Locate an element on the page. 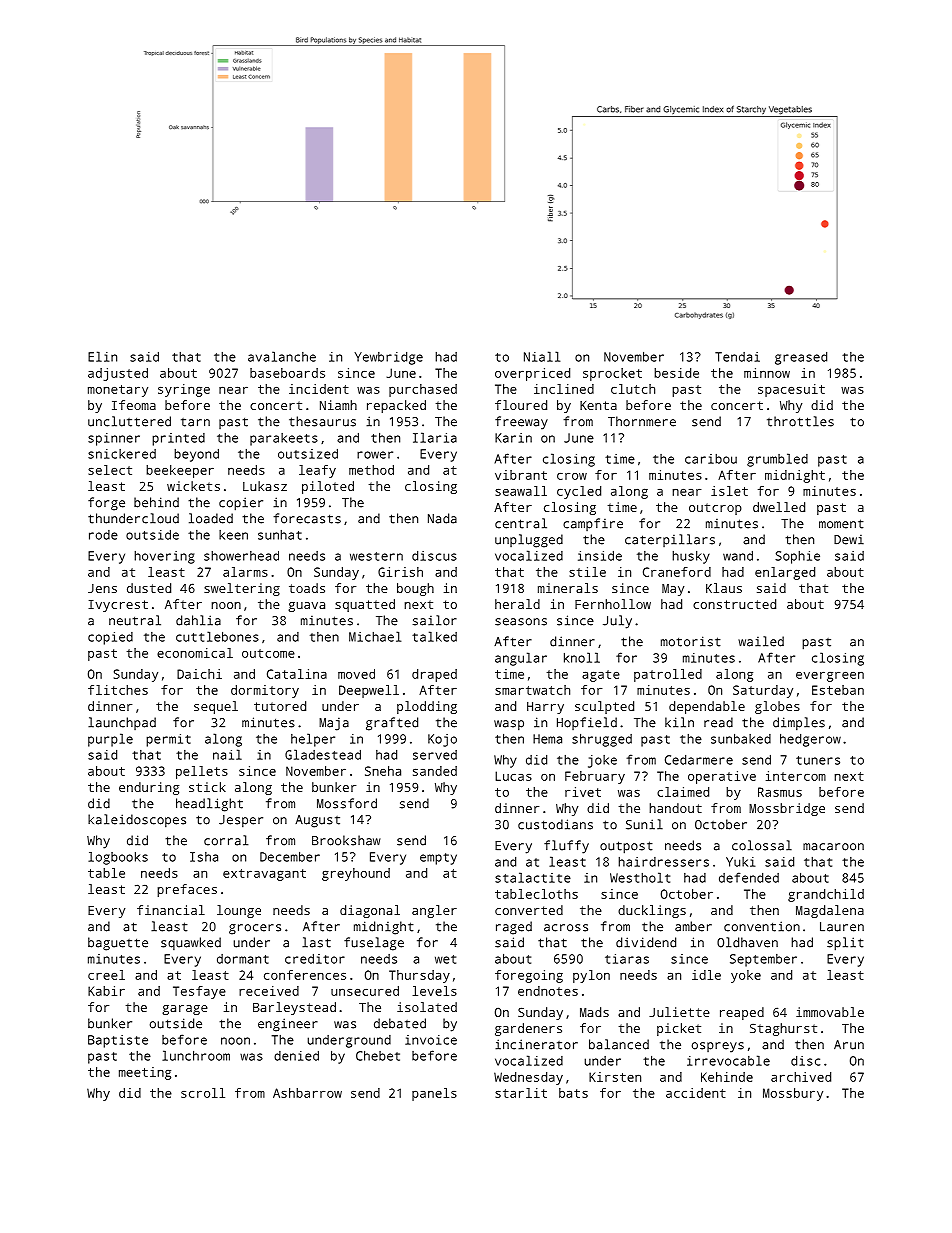  stalactite is located at coordinates (533, 877).
